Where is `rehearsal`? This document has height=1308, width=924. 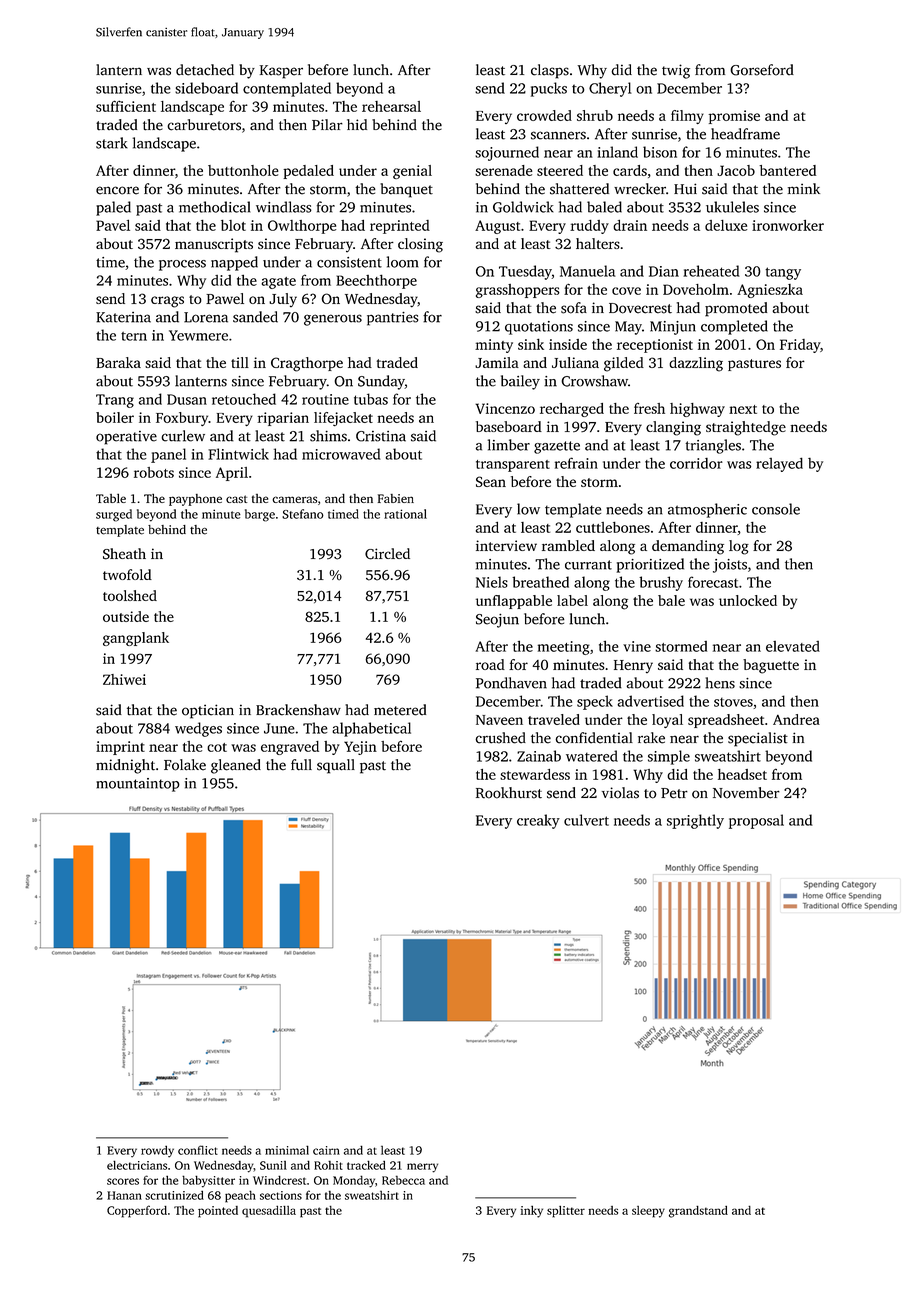
rehearsal is located at coordinates (391, 106).
